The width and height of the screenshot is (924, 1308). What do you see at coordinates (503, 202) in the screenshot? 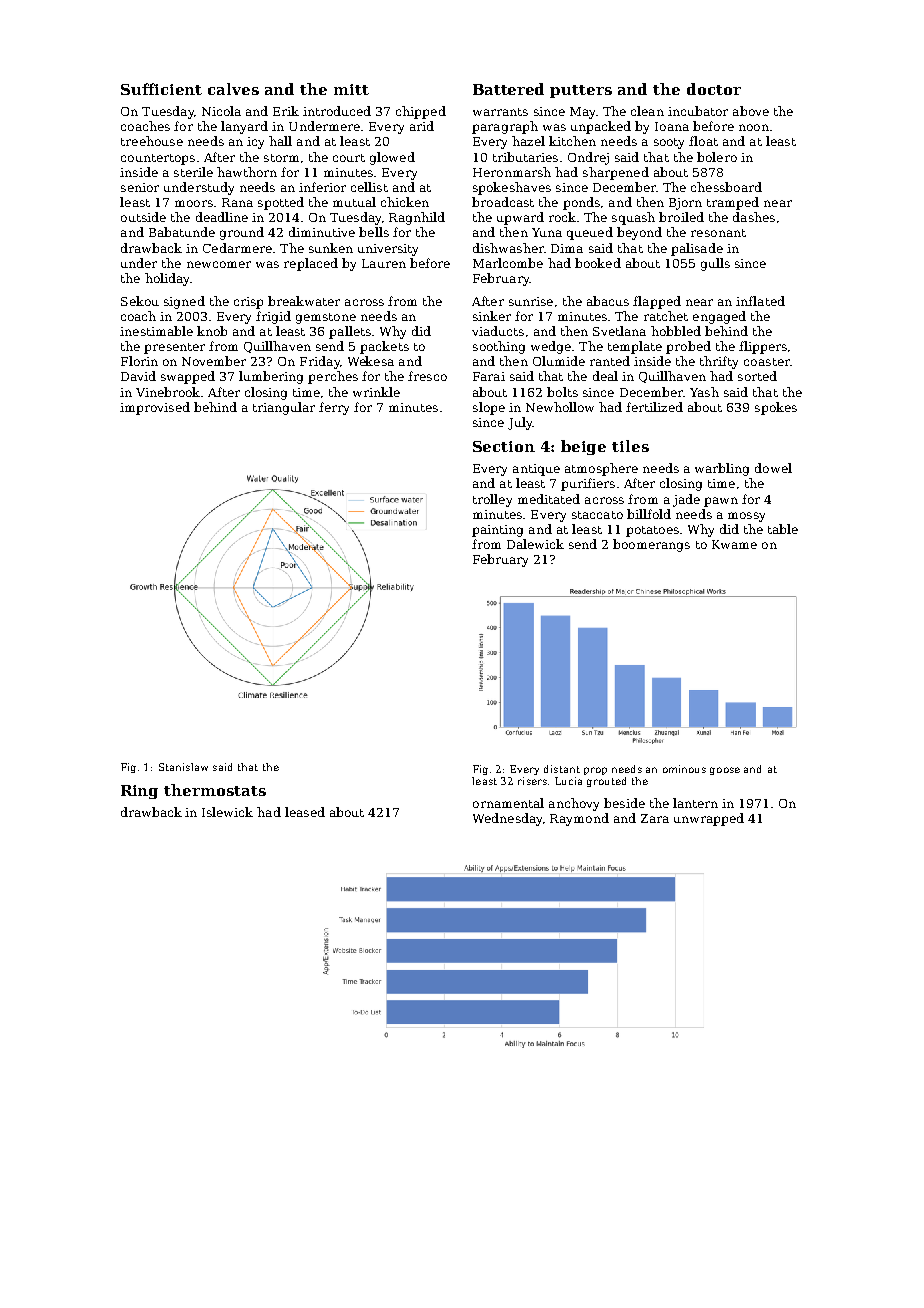
I see `broadcast` at bounding box center [503, 202].
